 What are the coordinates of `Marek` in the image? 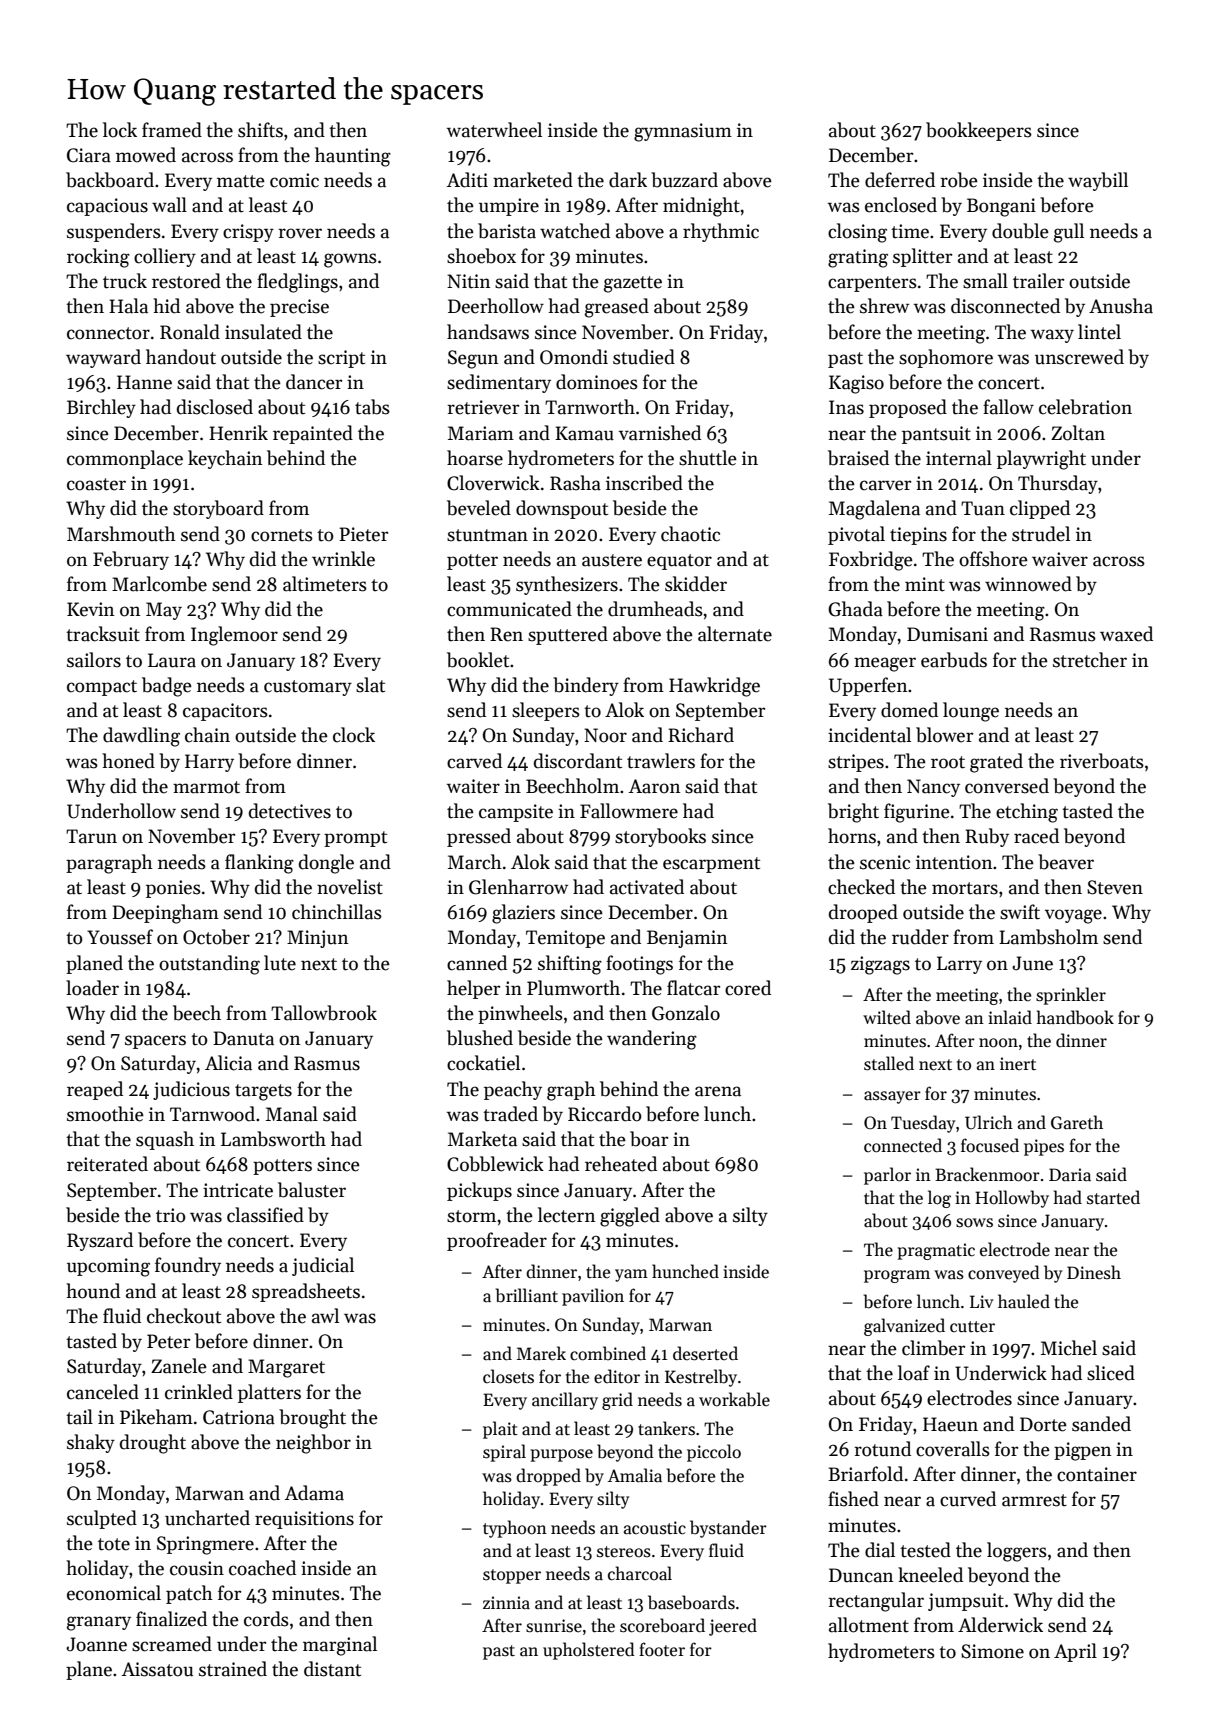 It's located at (541, 1353).
